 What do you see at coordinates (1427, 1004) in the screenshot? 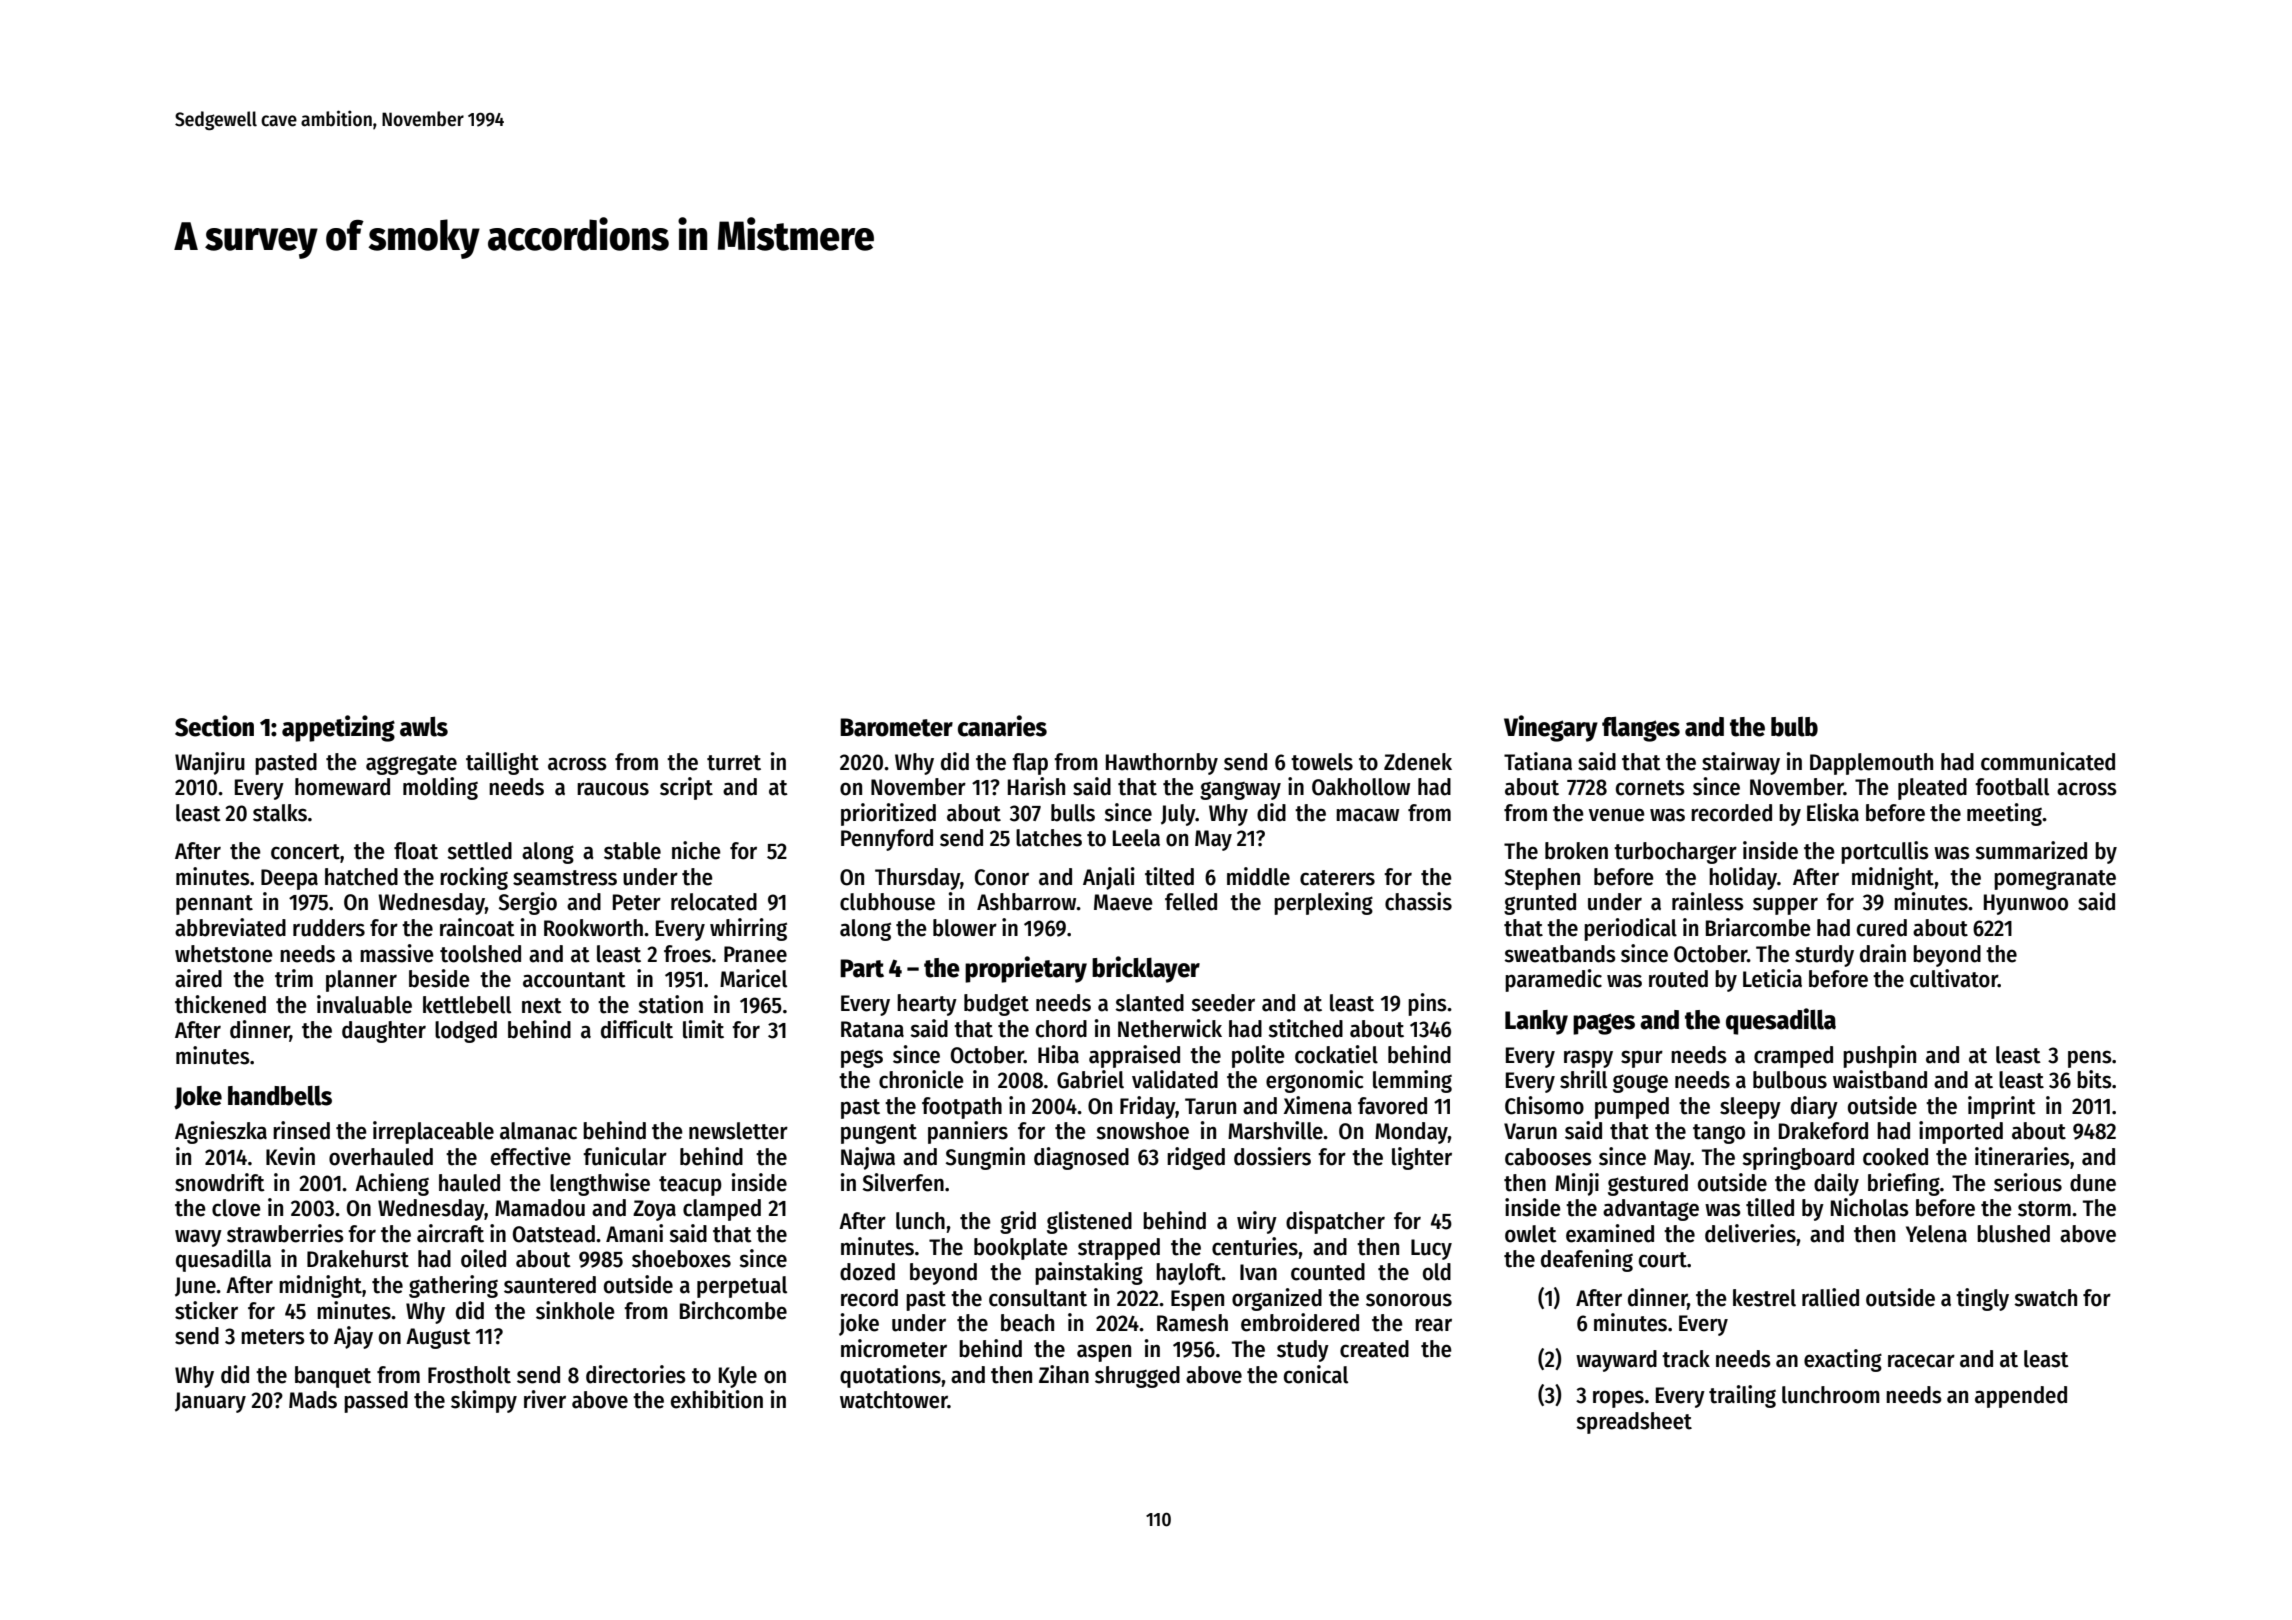
I see `pins` at bounding box center [1427, 1004].
